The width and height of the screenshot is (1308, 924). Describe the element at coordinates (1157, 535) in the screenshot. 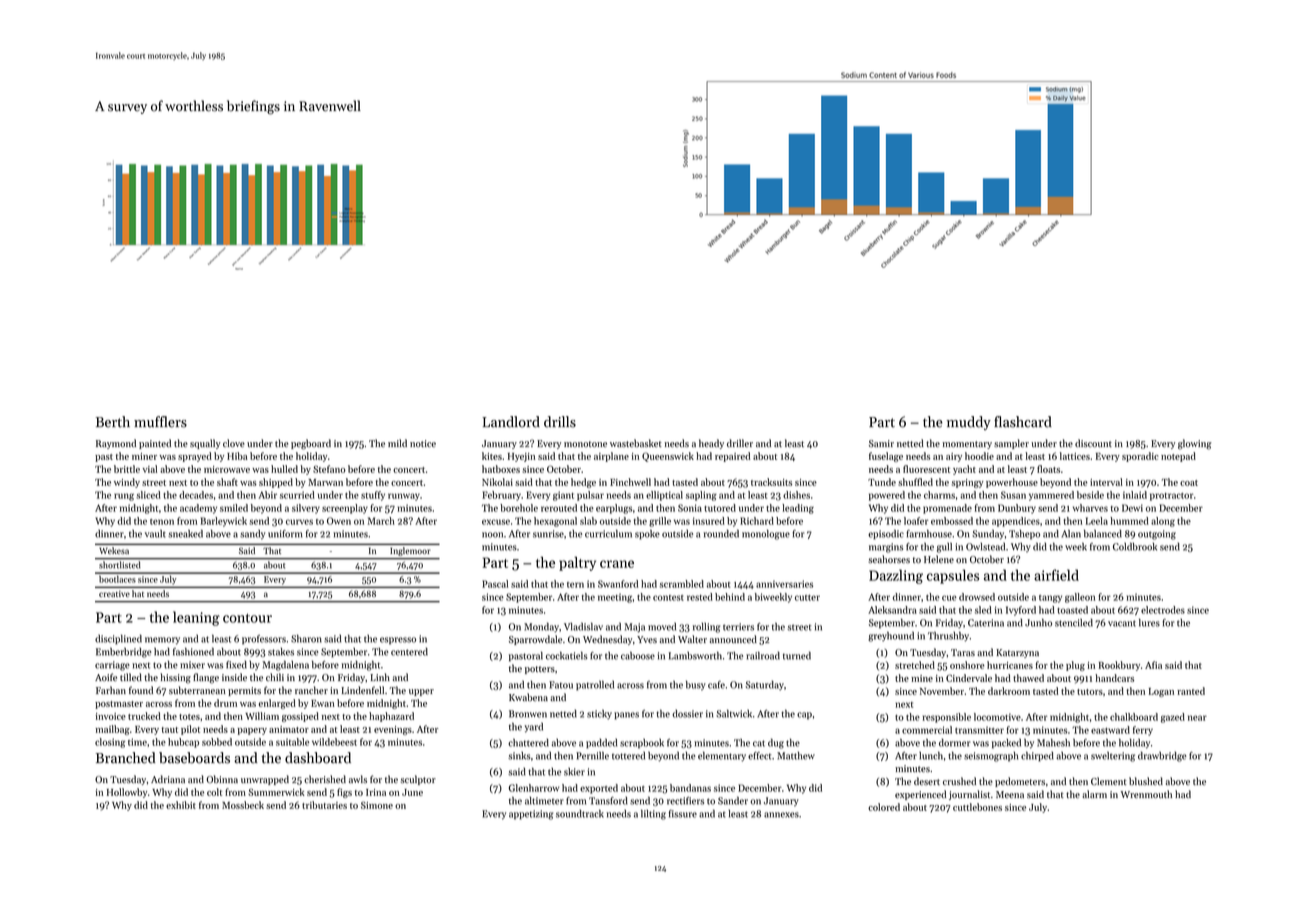

I see `outgoing` at that location.
